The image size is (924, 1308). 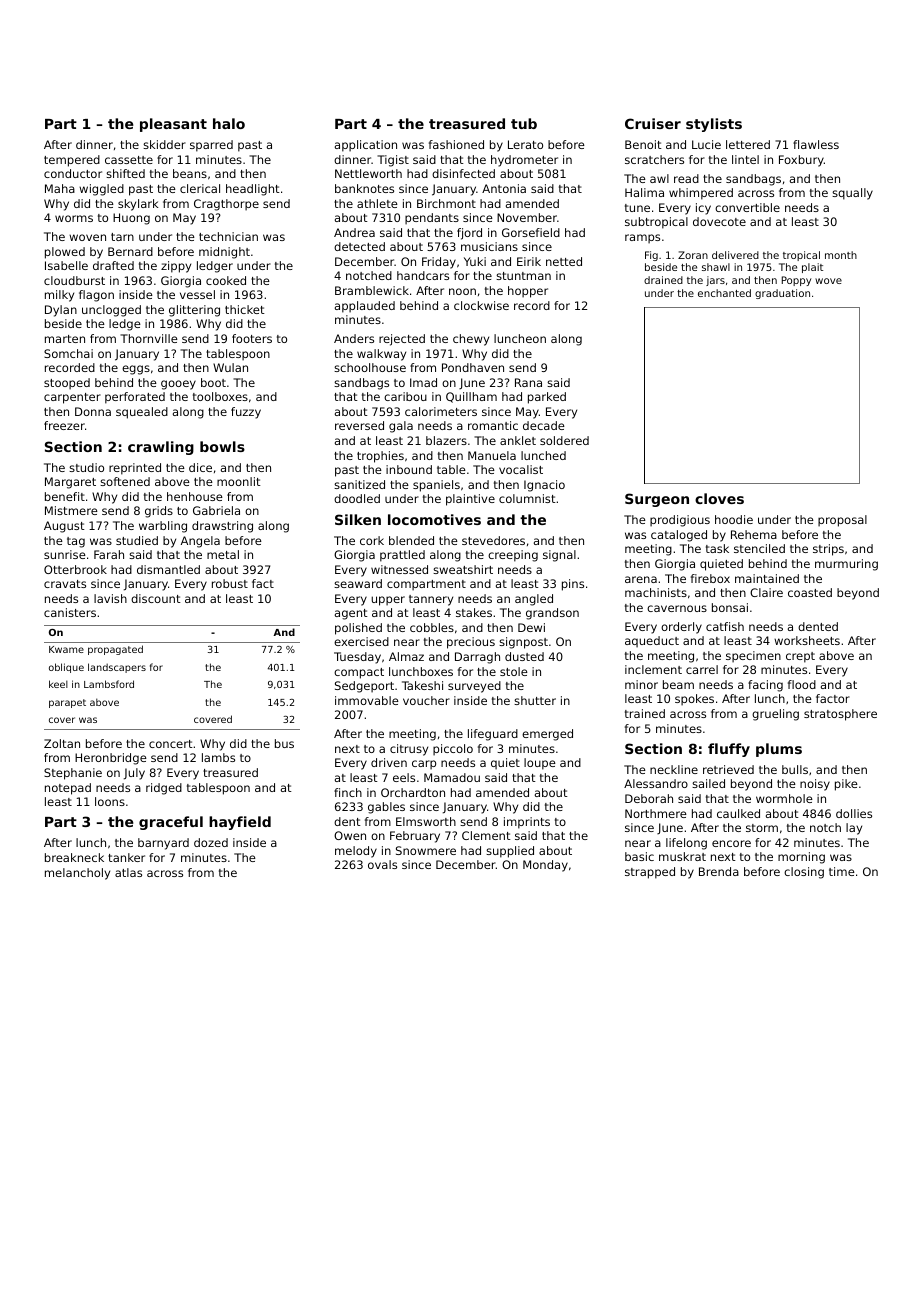 I want to click on tempered, so click(x=72, y=161).
